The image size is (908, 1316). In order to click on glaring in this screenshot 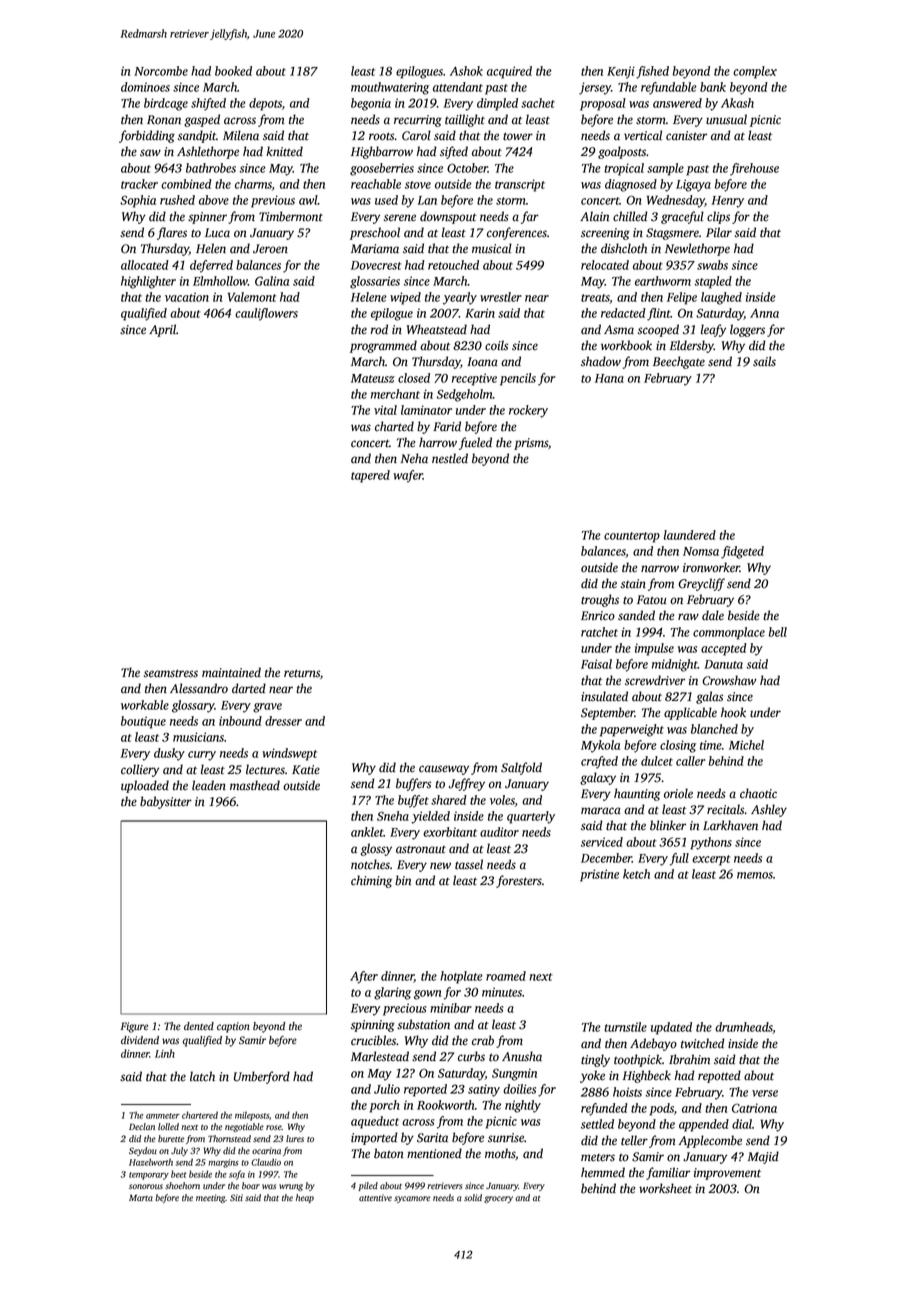, I will do `click(392, 993)`.
